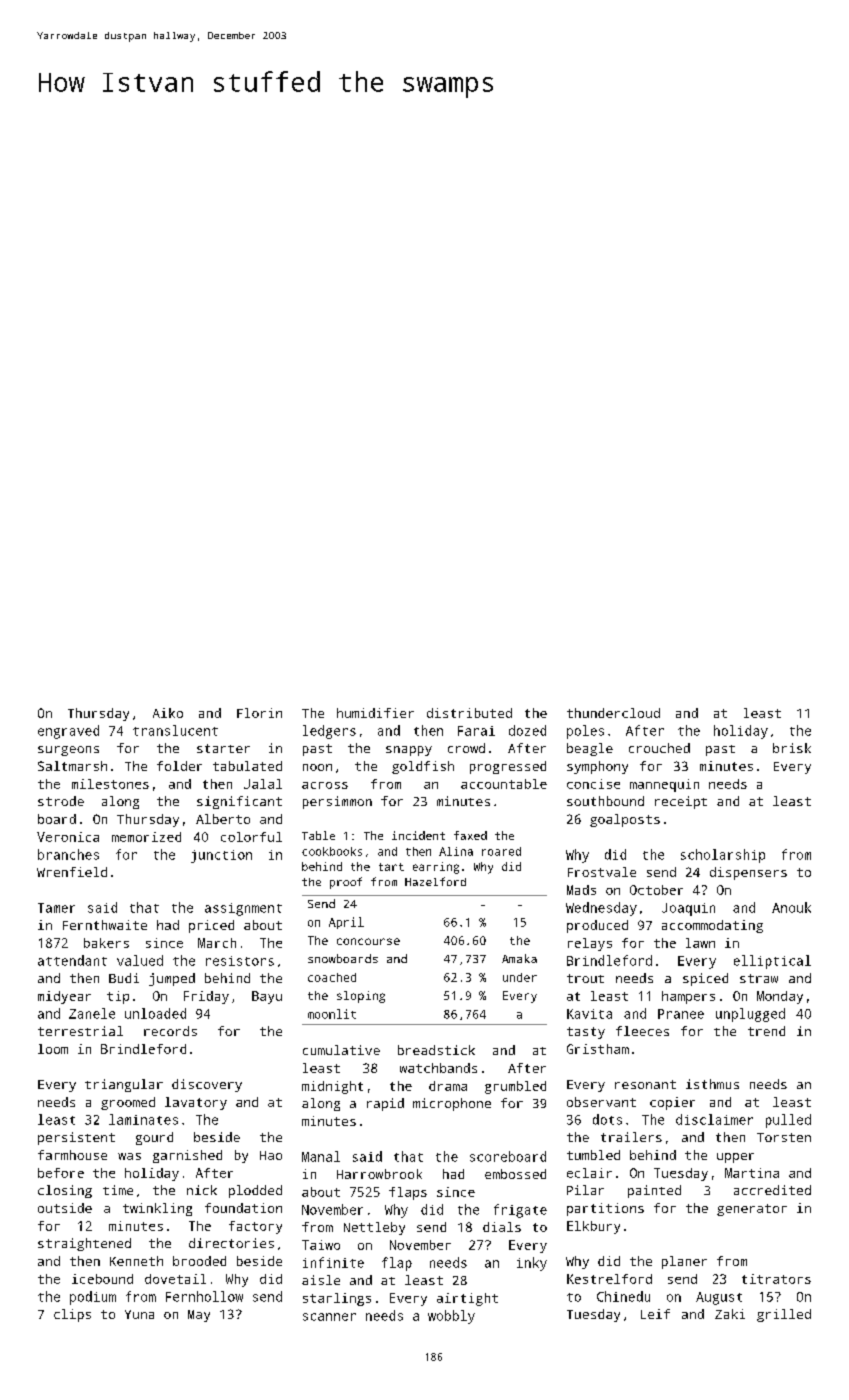 The image size is (849, 1400). What do you see at coordinates (170, 1031) in the screenshot?
I see `records` at bounding box center [170, 1031].
